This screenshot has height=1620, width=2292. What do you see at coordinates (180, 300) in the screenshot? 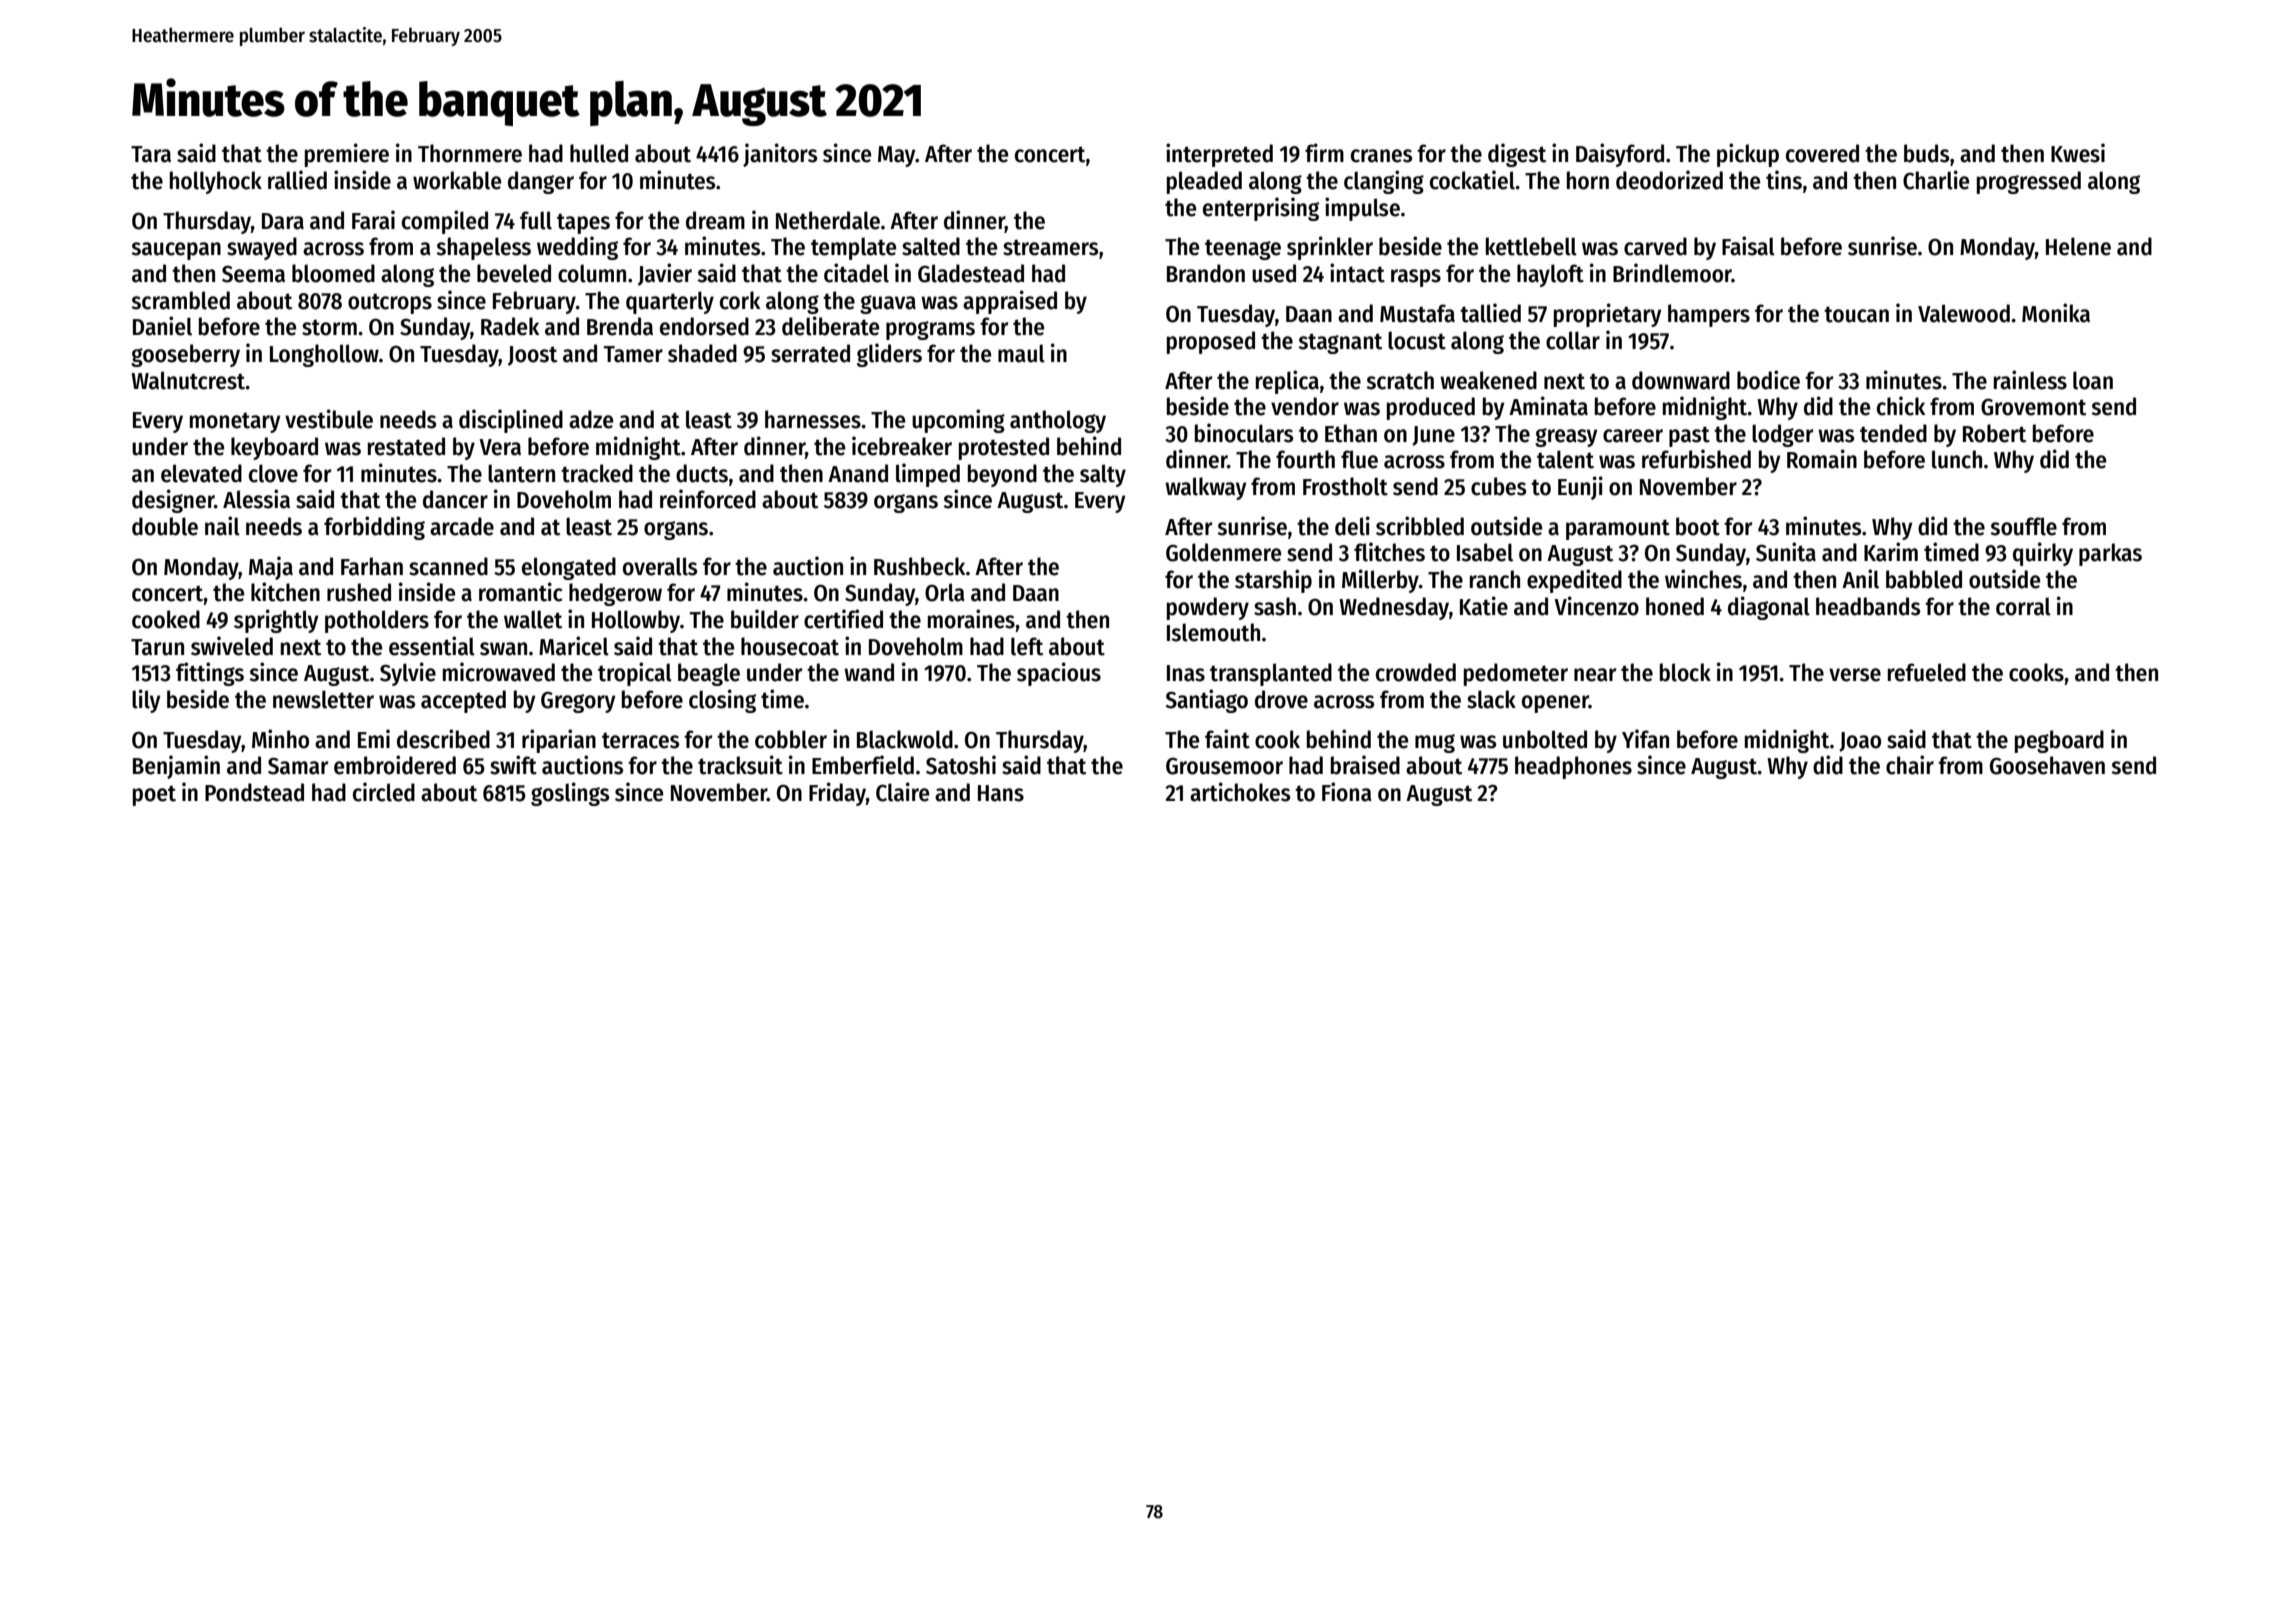
I see `scrambled` at bounding box center [180, 300].
